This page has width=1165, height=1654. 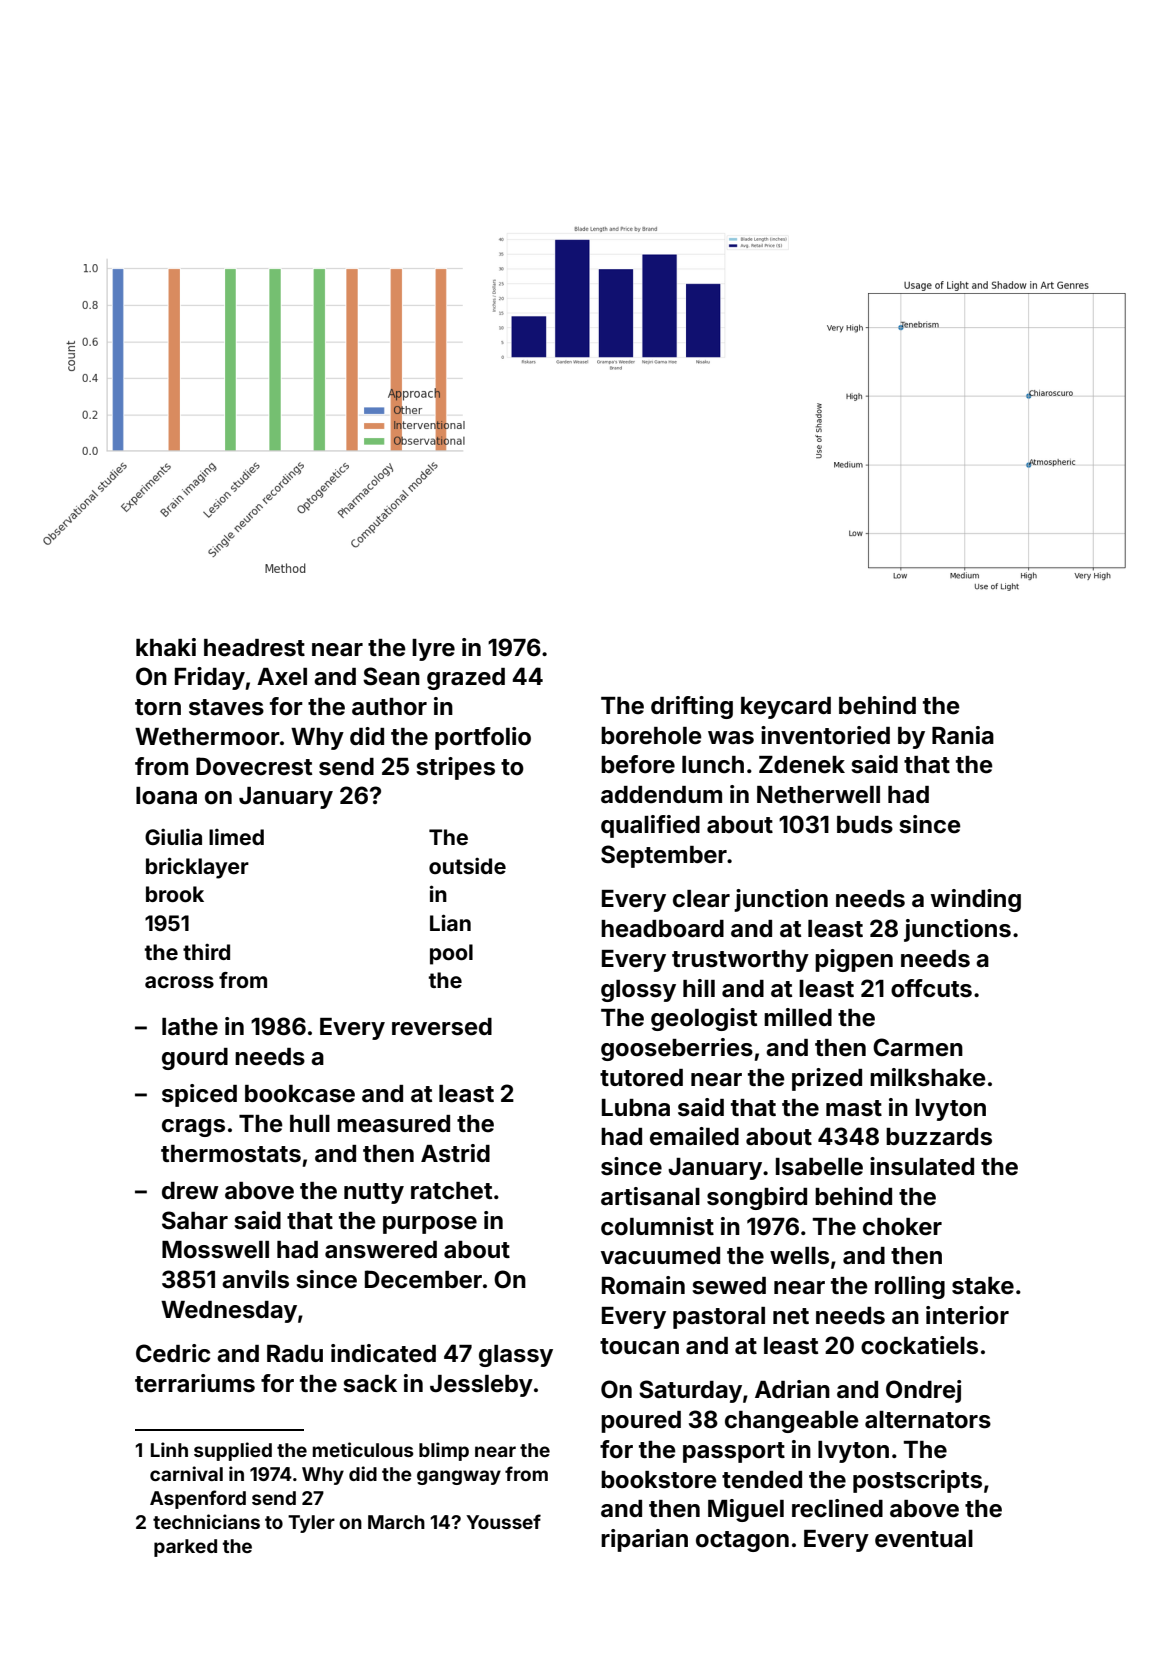 What do you see at coordinates (455, 1153) in the page?
I see `Astrid` at bounding box center [455, 1153].
